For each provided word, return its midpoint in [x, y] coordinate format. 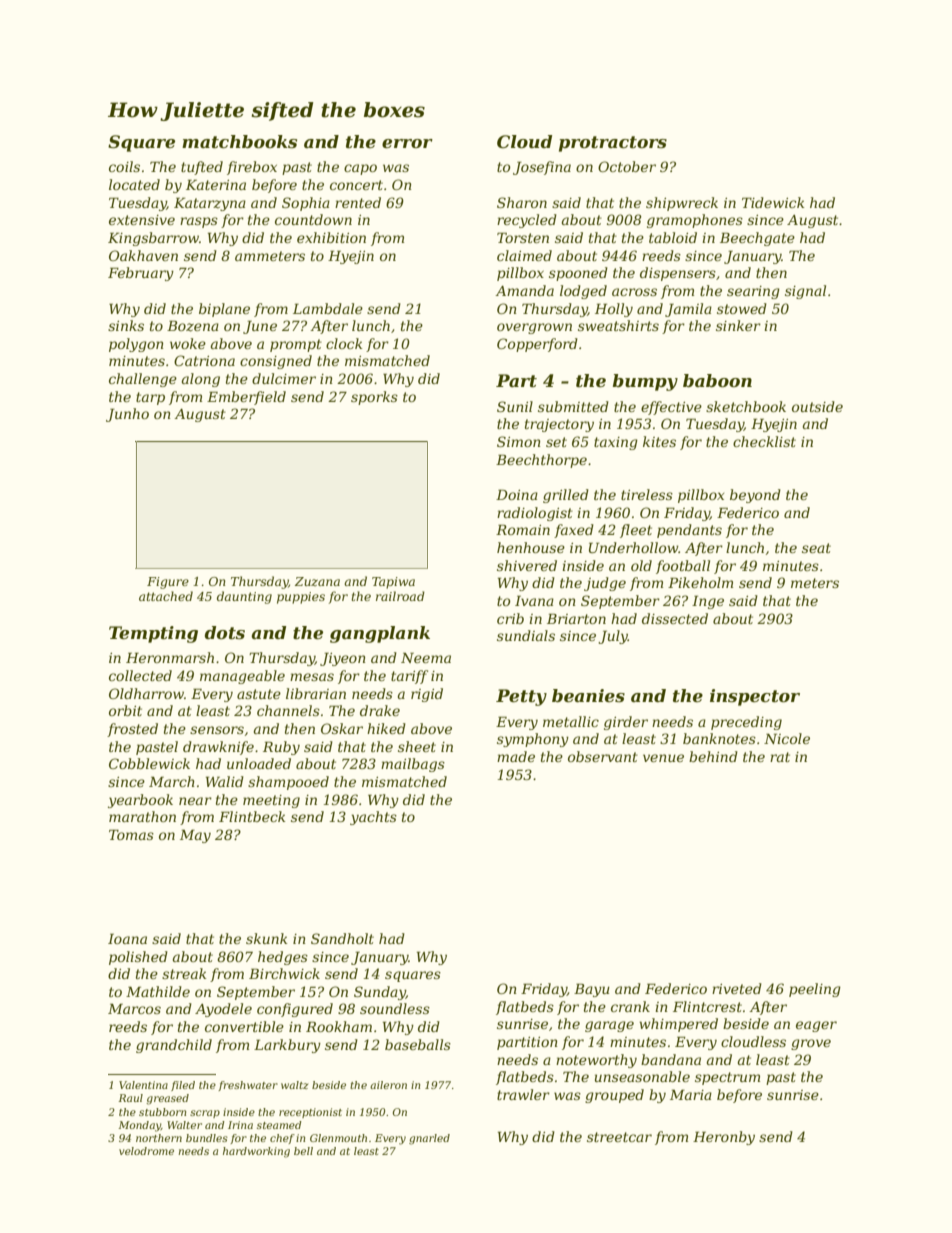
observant [603, 756]
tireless [647, 494]
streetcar [619, 1137]
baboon [717, 380]
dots [225, 633]
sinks [126, 325]
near [195, 801]
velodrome [146, 1151]
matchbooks [239, 142]
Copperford [537, 345]
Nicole [787, 738]
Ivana [534, 600]
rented [358, 202]
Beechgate [757, 239]
